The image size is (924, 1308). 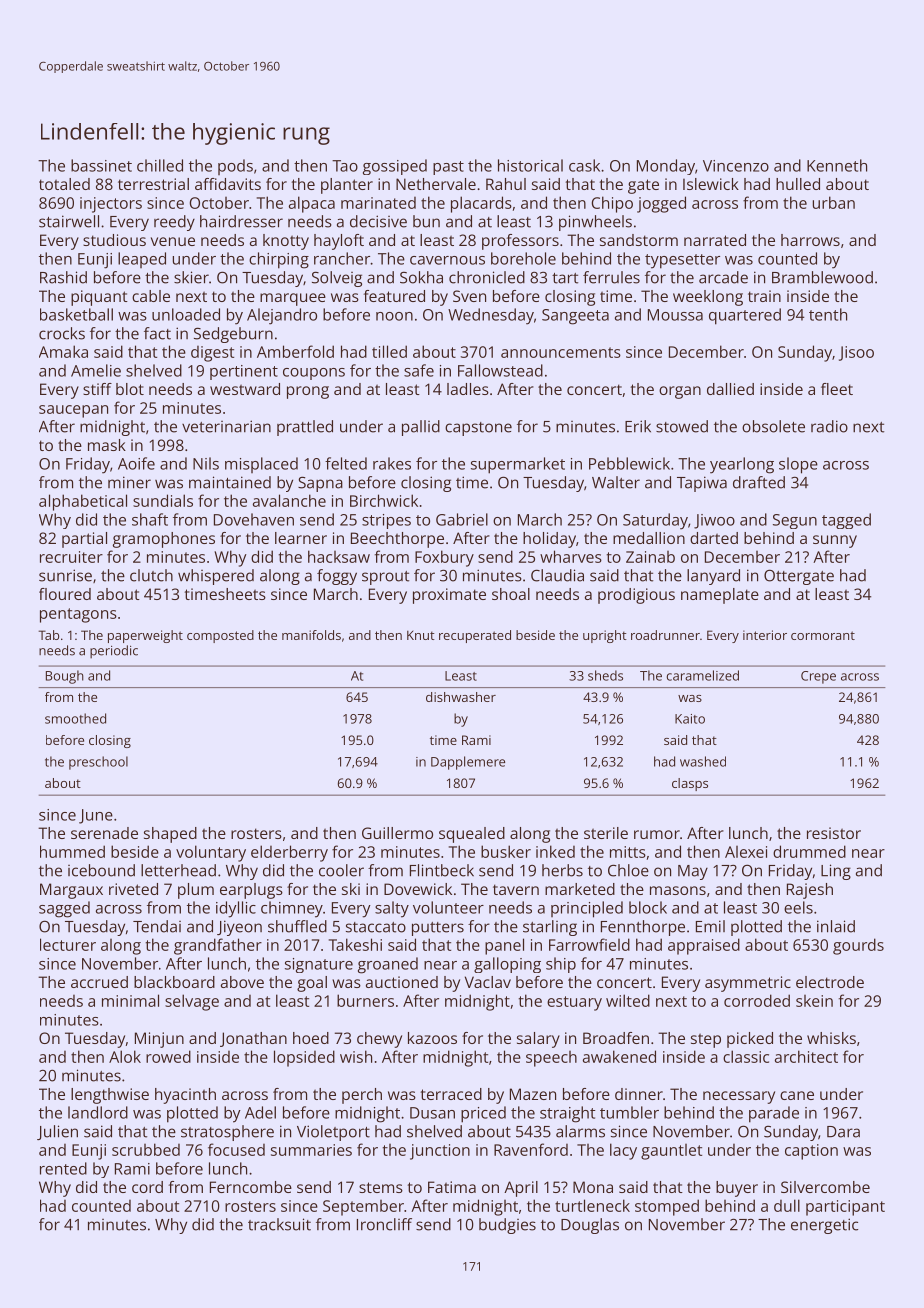 I want to click on Birchwick, so click(x=384, y=500).
